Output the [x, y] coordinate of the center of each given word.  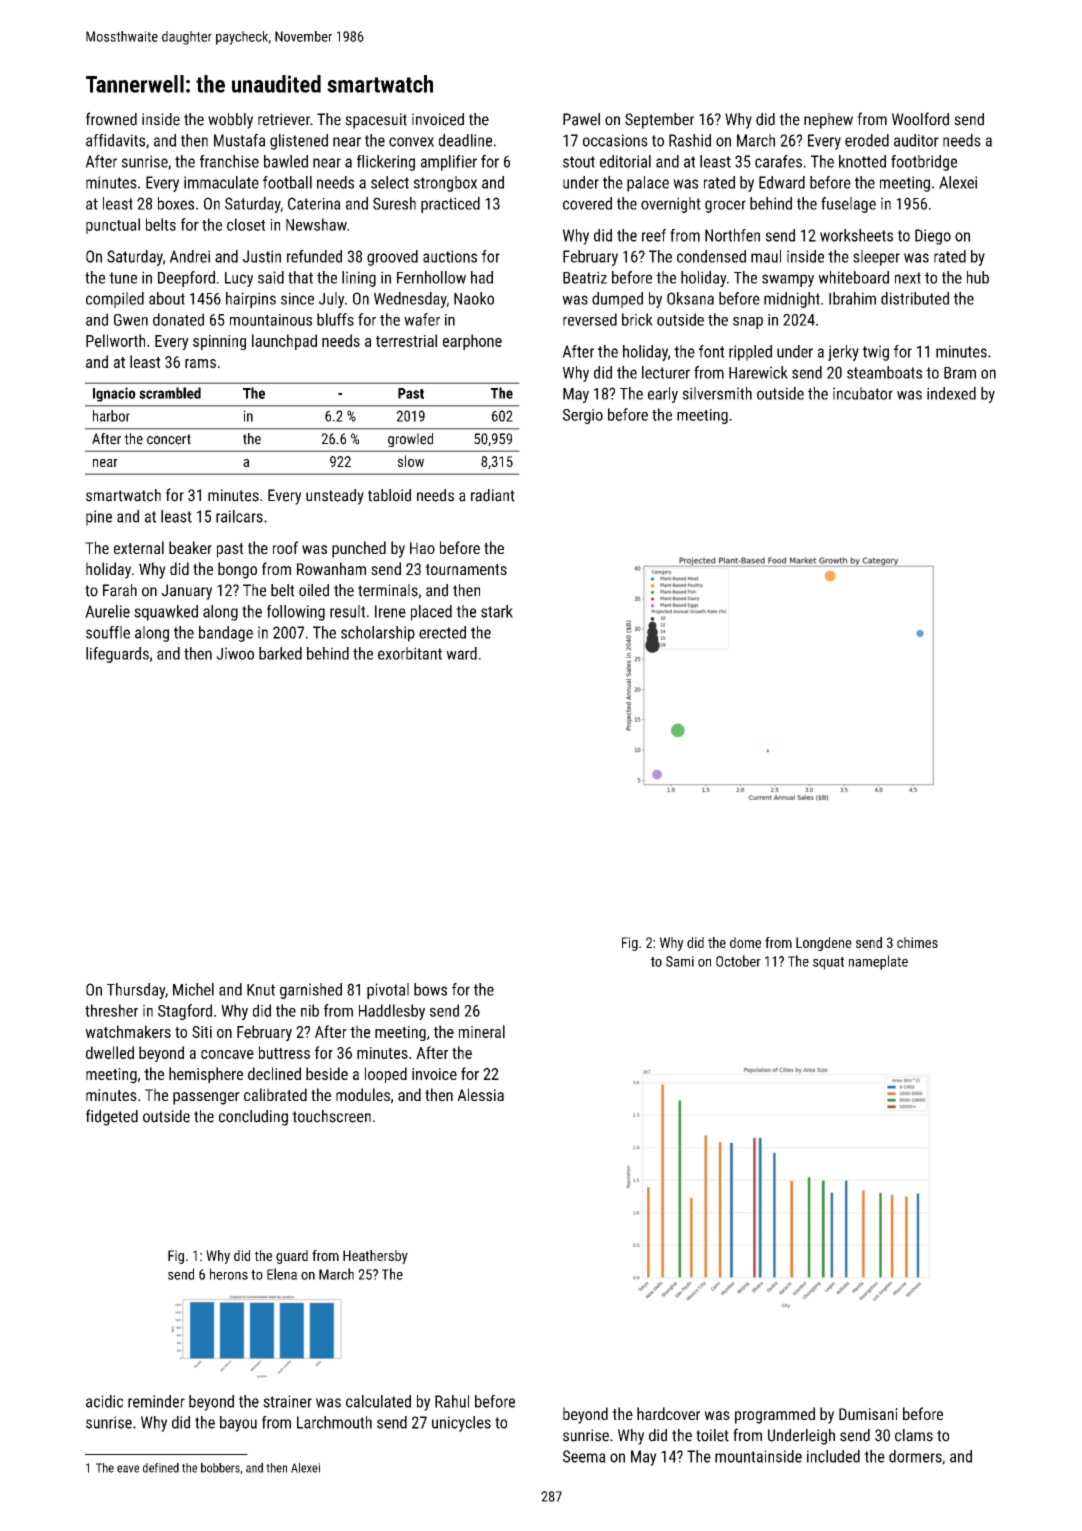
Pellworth [115, 340]
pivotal [388, 991]
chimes [917, 942]
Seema [584, 1456]
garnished [311, 991]
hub [978, 277]
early [663, 395]
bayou [238, 1424]
